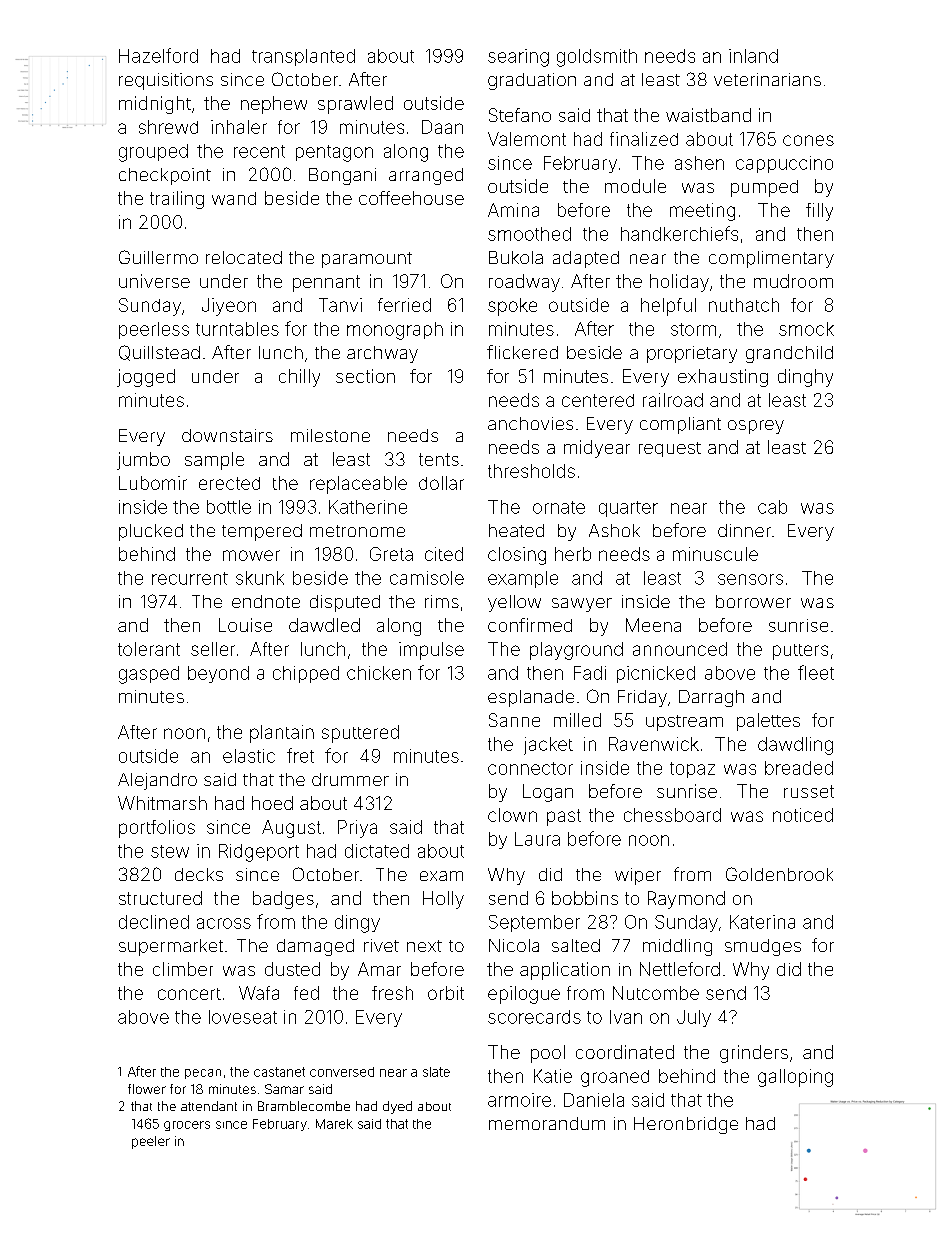 The width and height of the document is (952, 1233). What do you see at coordinates (279, 1072) in the document?
I see `castanet` at bounding box center [279, 1072].
